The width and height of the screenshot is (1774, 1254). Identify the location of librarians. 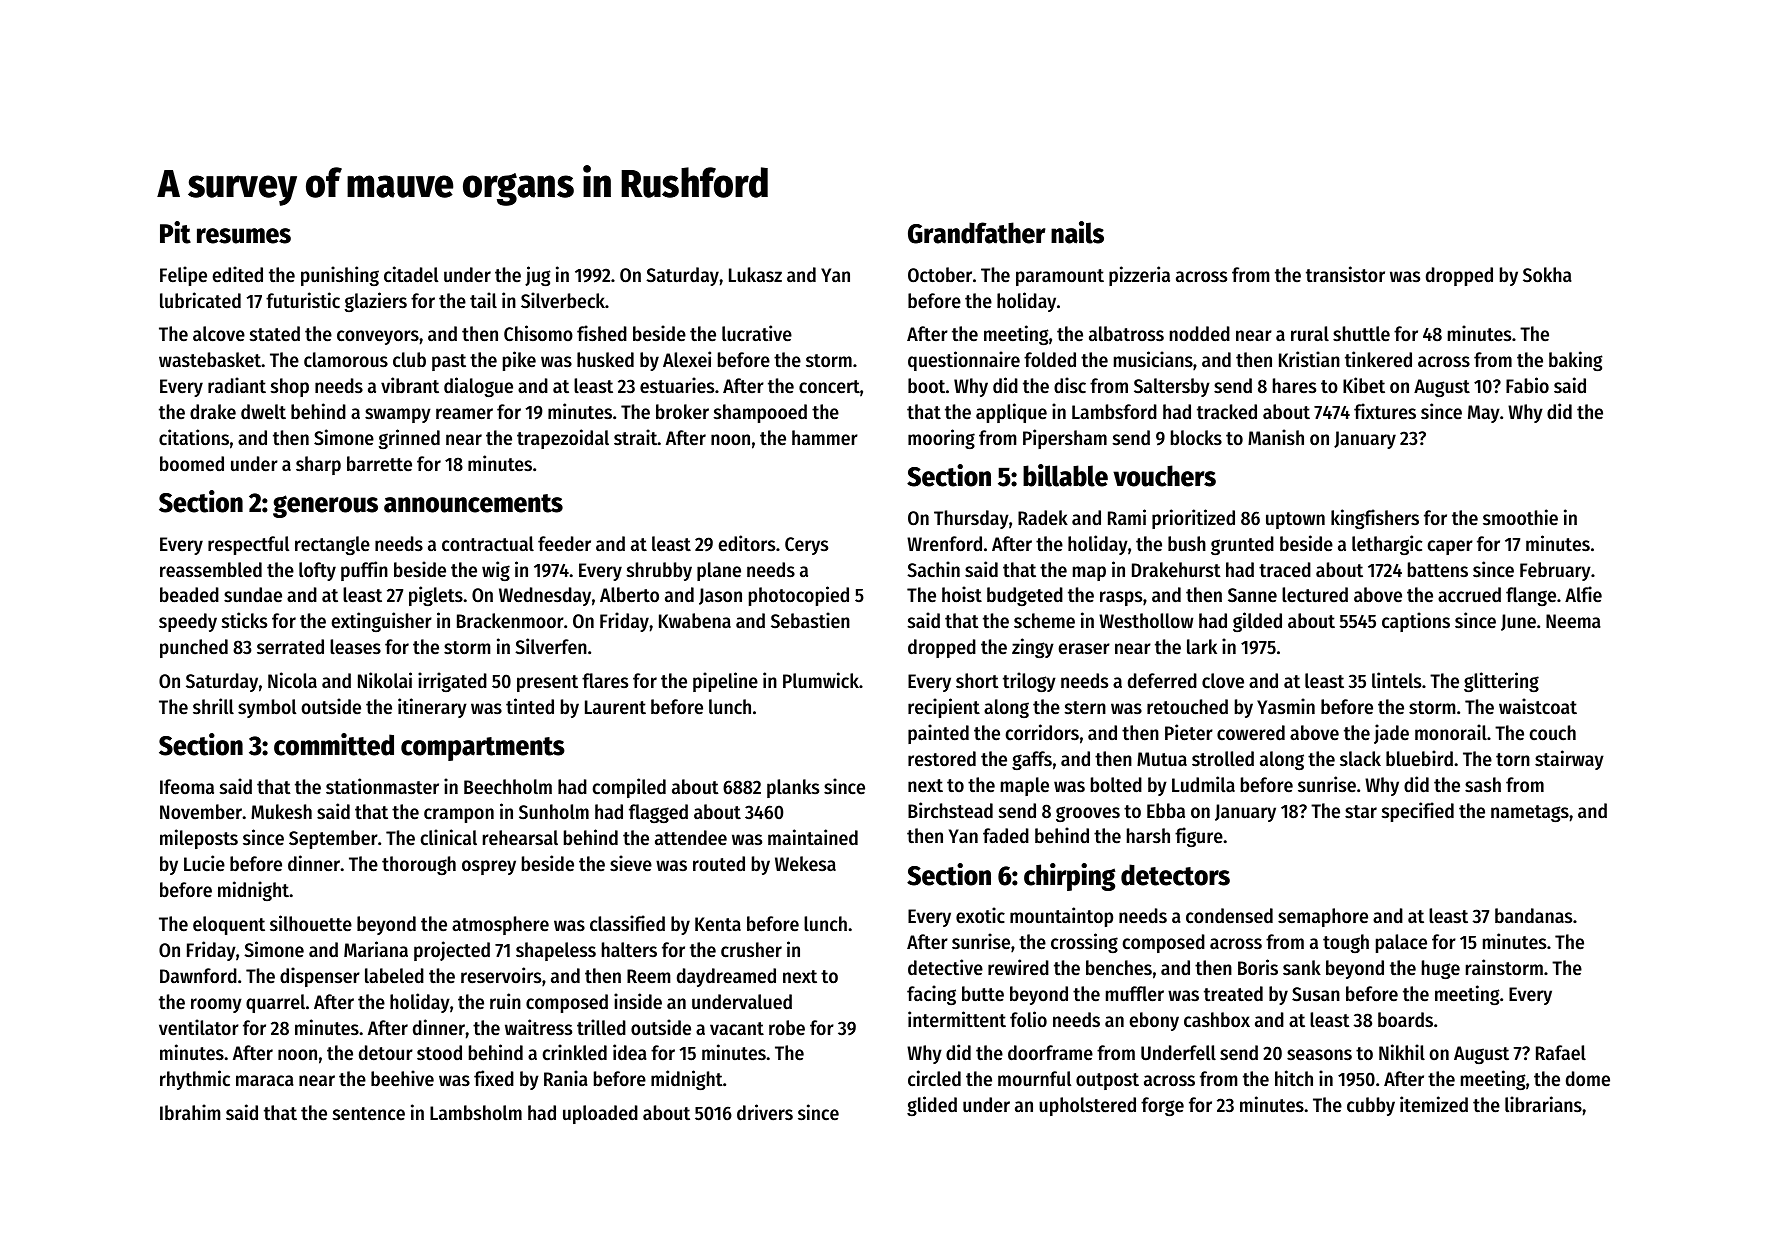
(1543, 1104).
